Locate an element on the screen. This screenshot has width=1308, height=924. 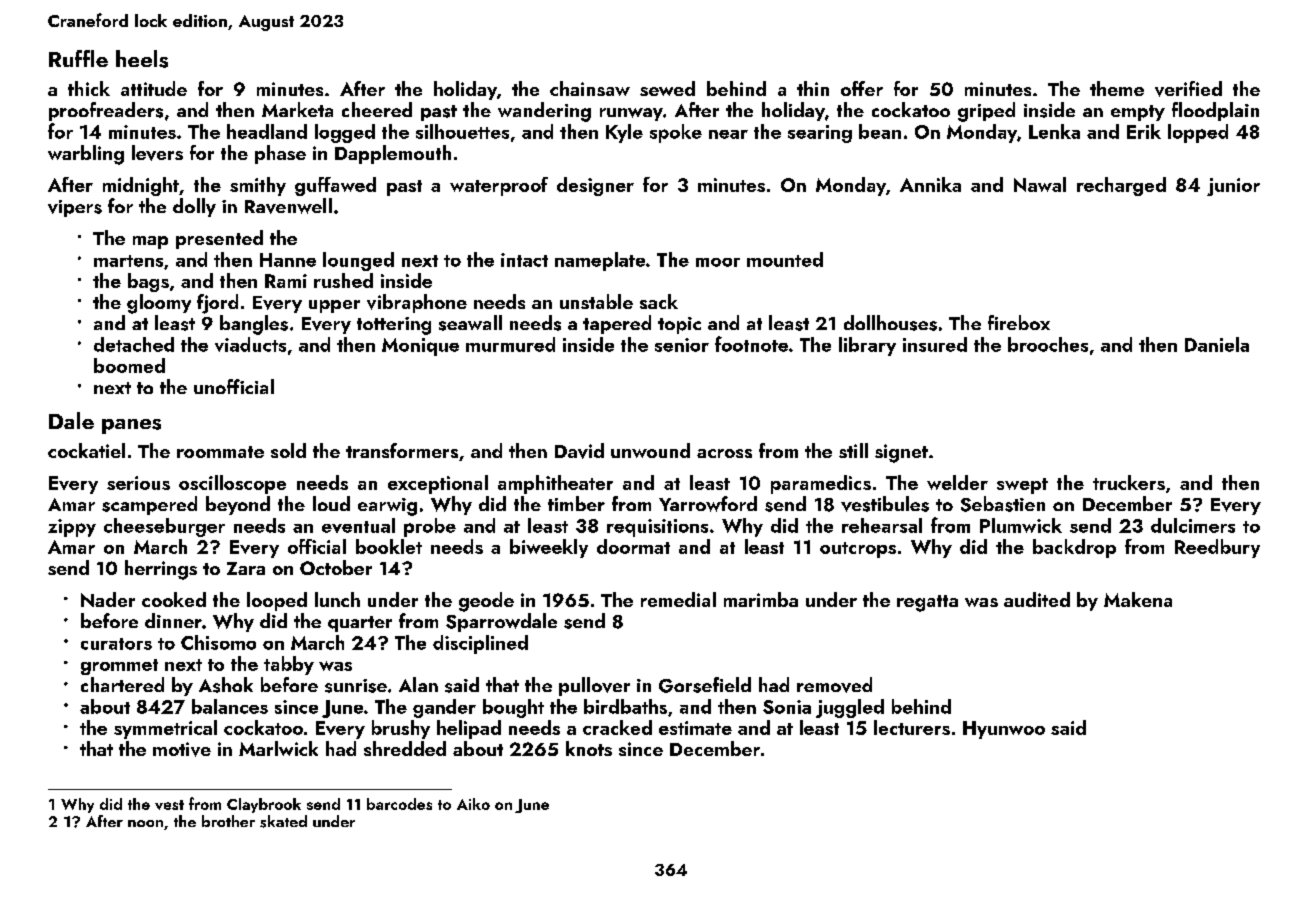
removed is located at coordinates (834, 685).
